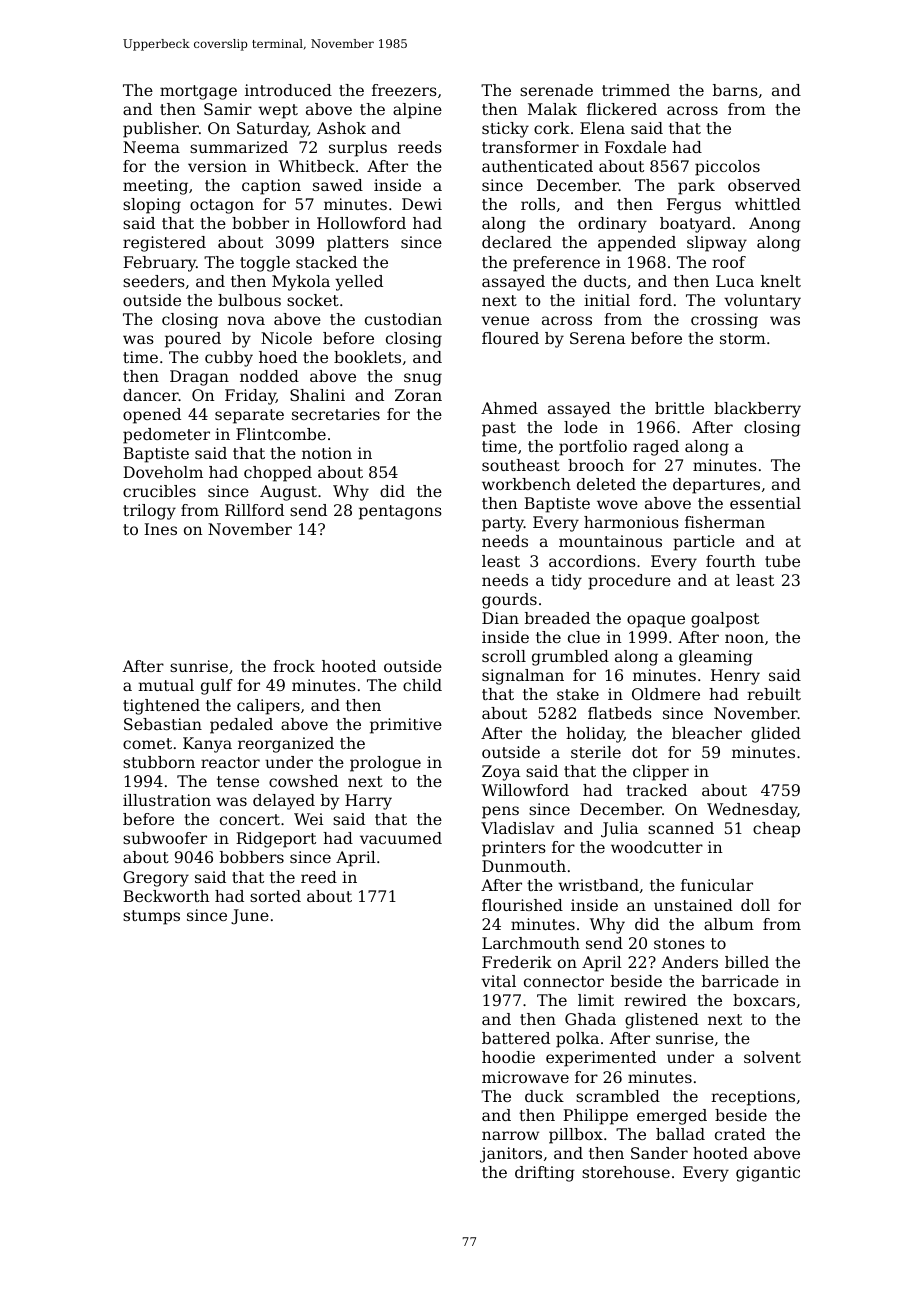  What do you see at coordinates (510, 1135) in the screenshot?
I see `narrow` at bounding box center [510, 1135].
